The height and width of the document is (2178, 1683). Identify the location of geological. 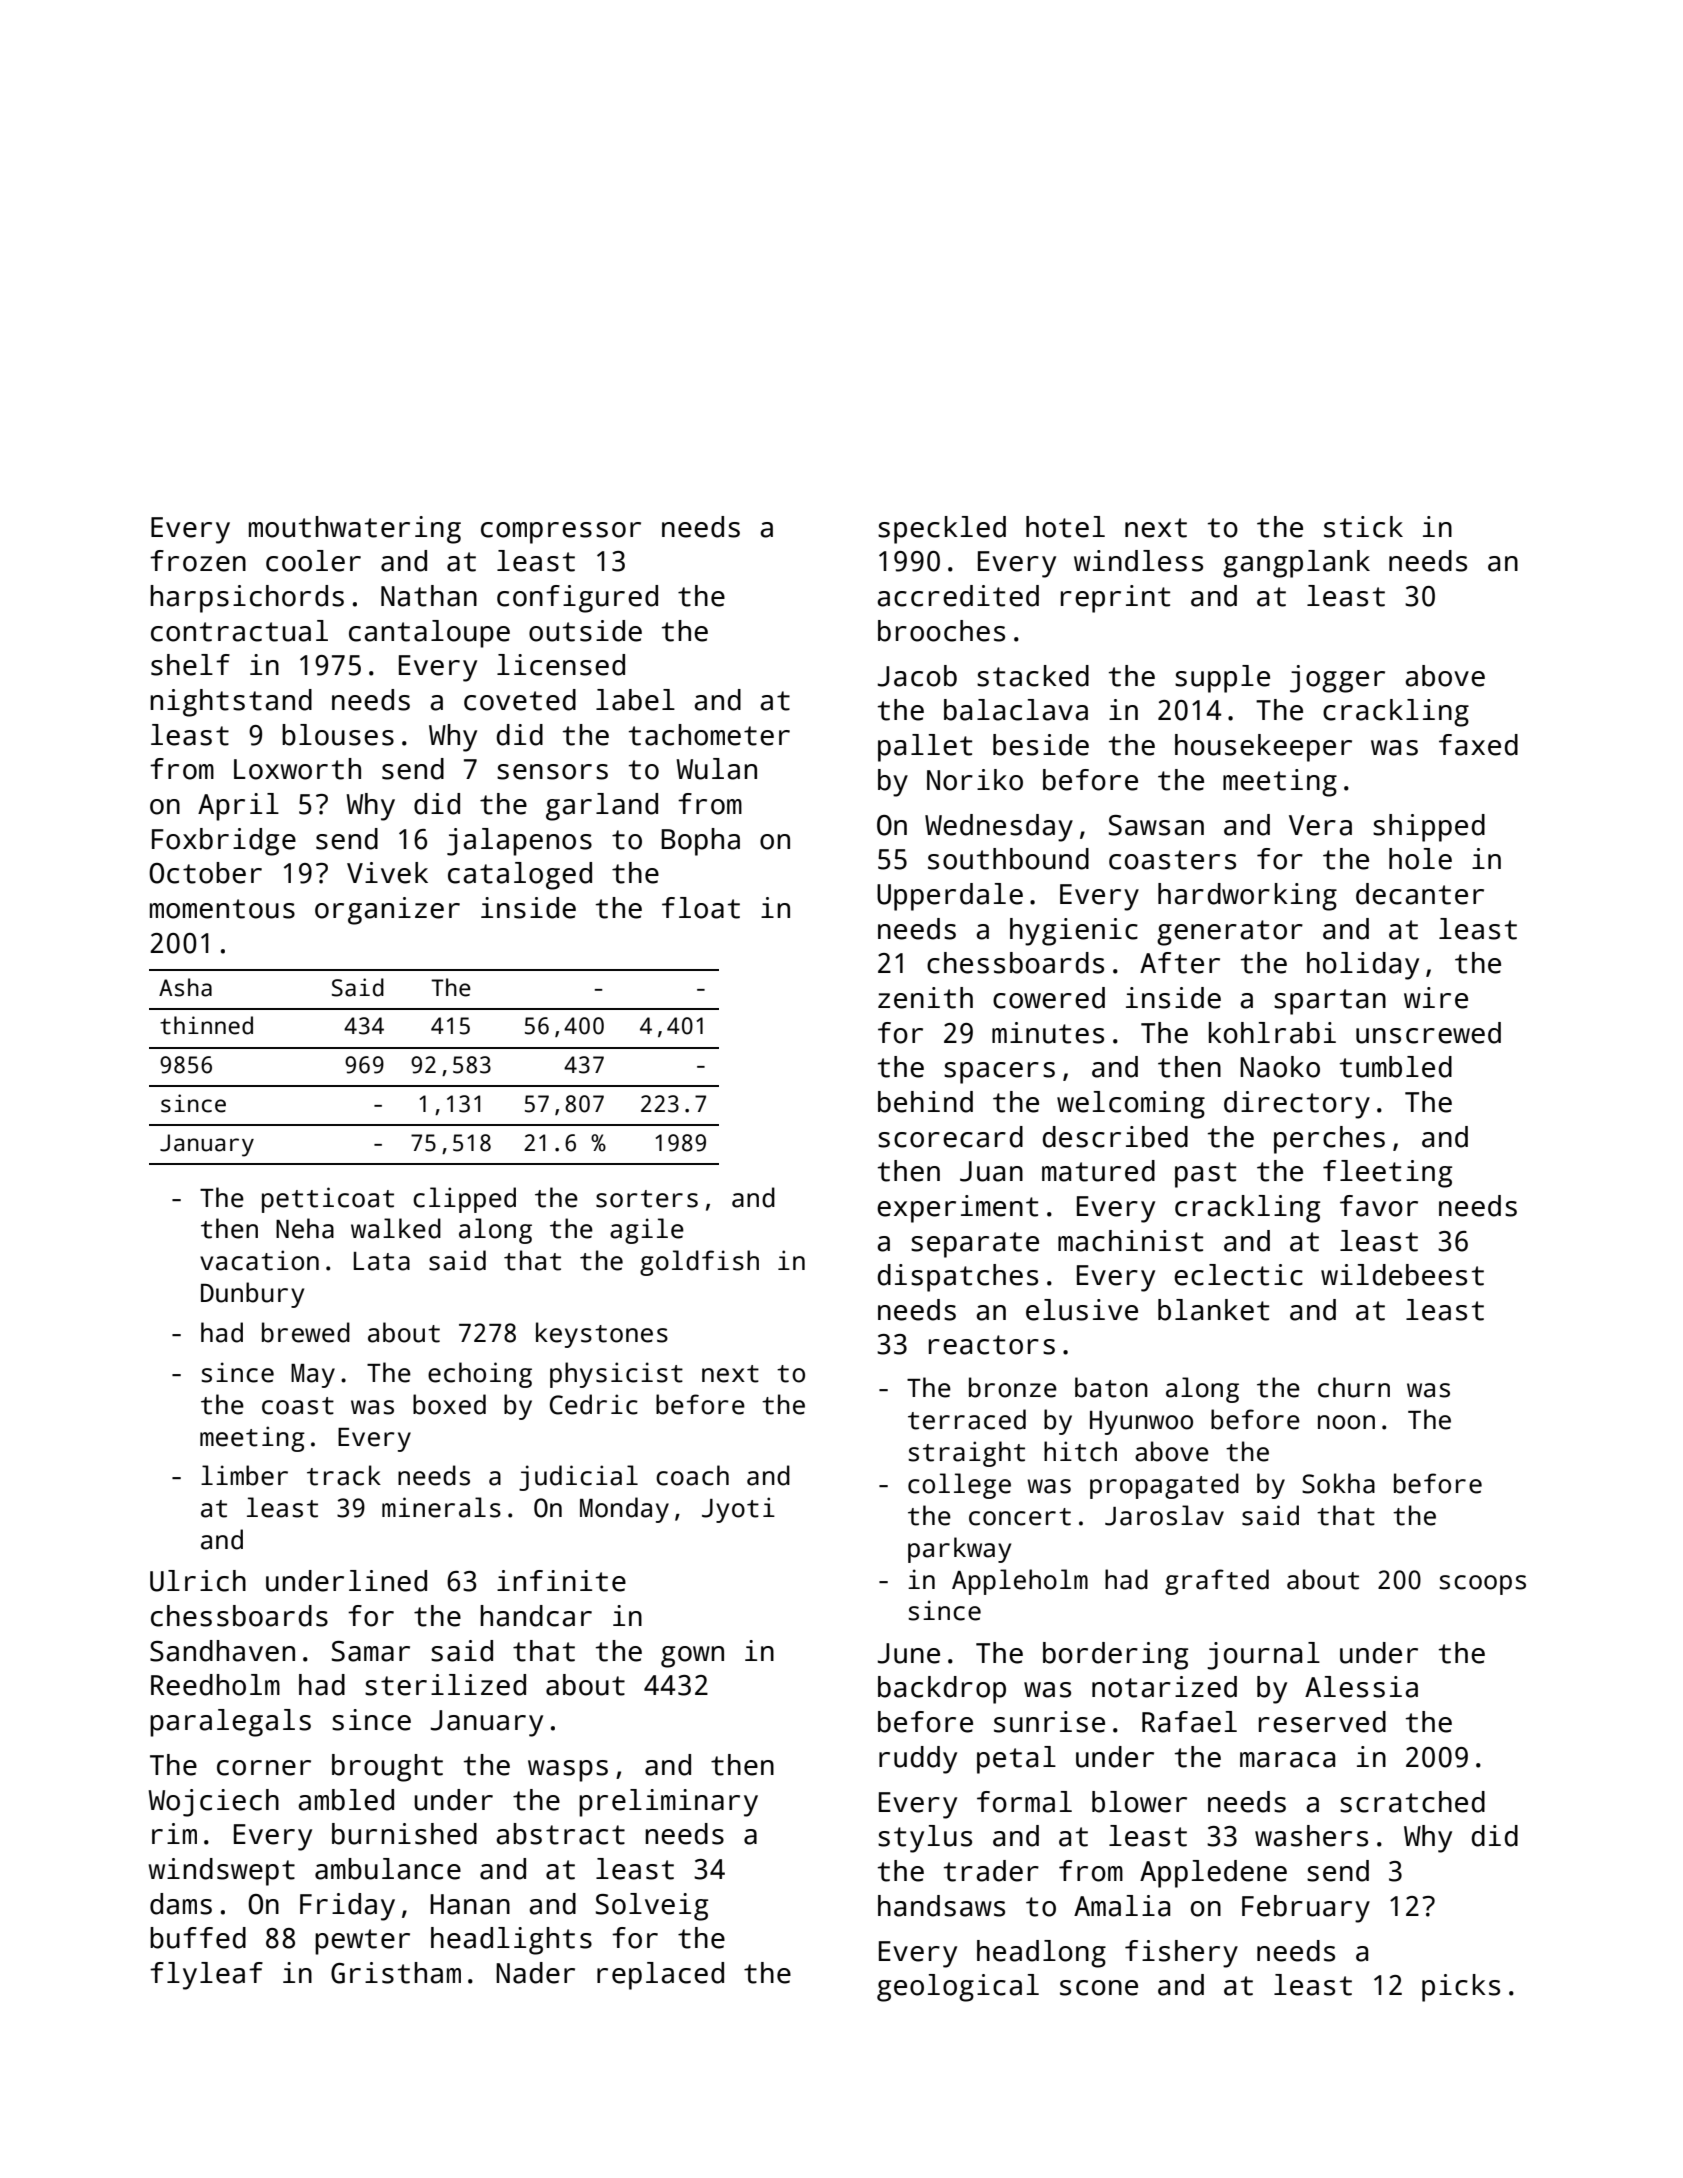
(958, 1988).
